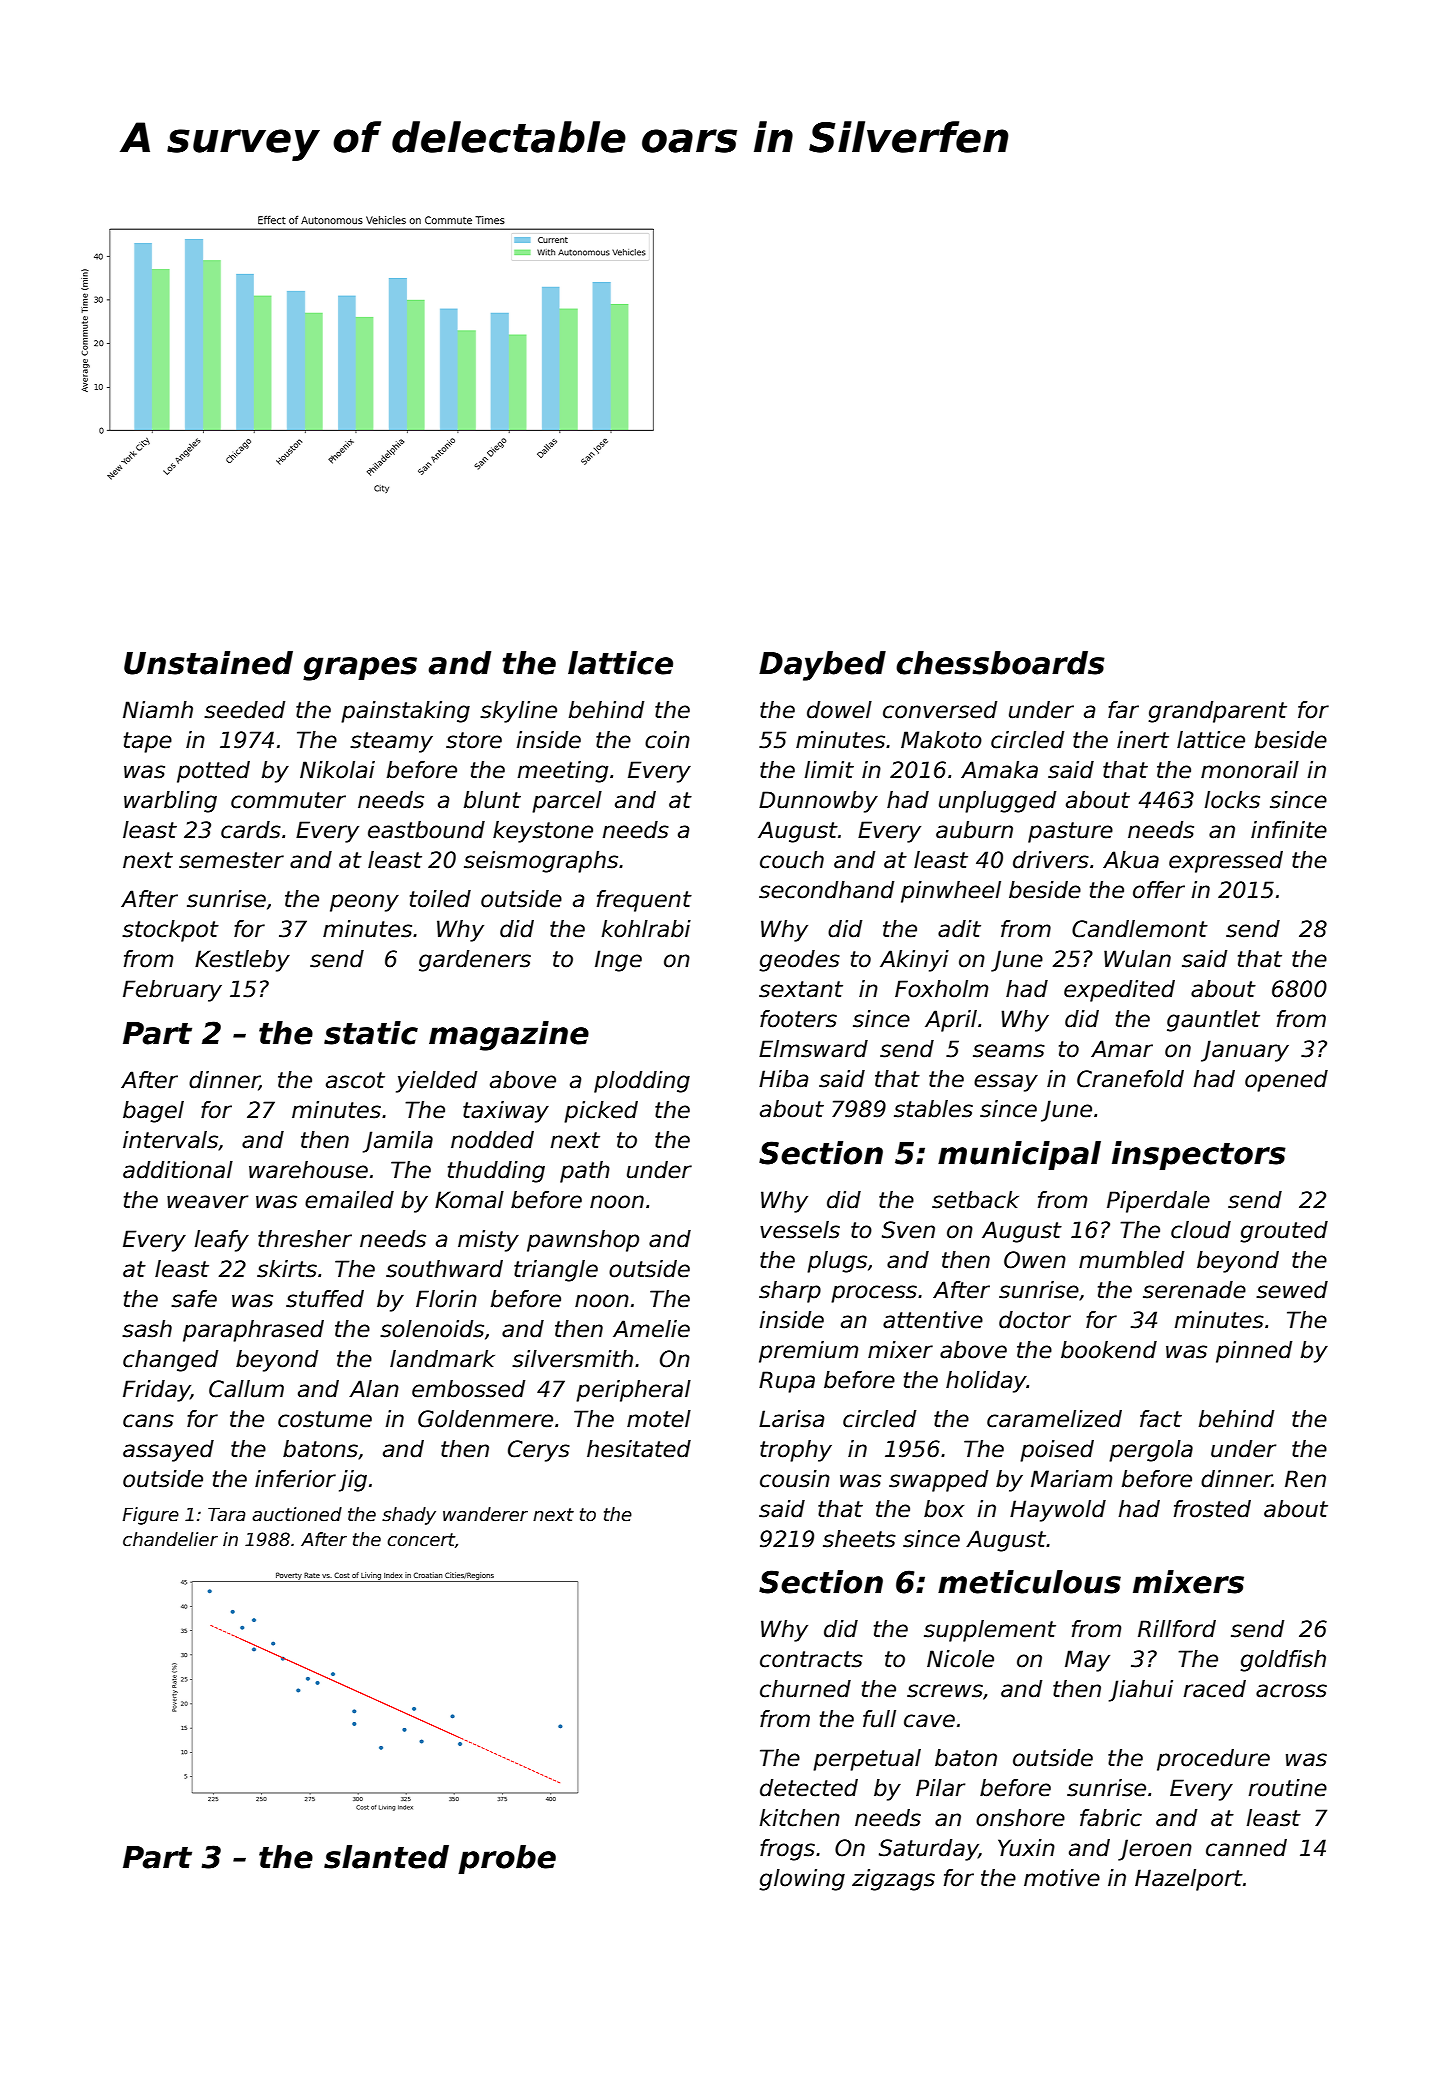 This image has height=2100, width=1450. Describe the element at coordinates (1140, 929) in the image. I see `Candlemont` at that location.
